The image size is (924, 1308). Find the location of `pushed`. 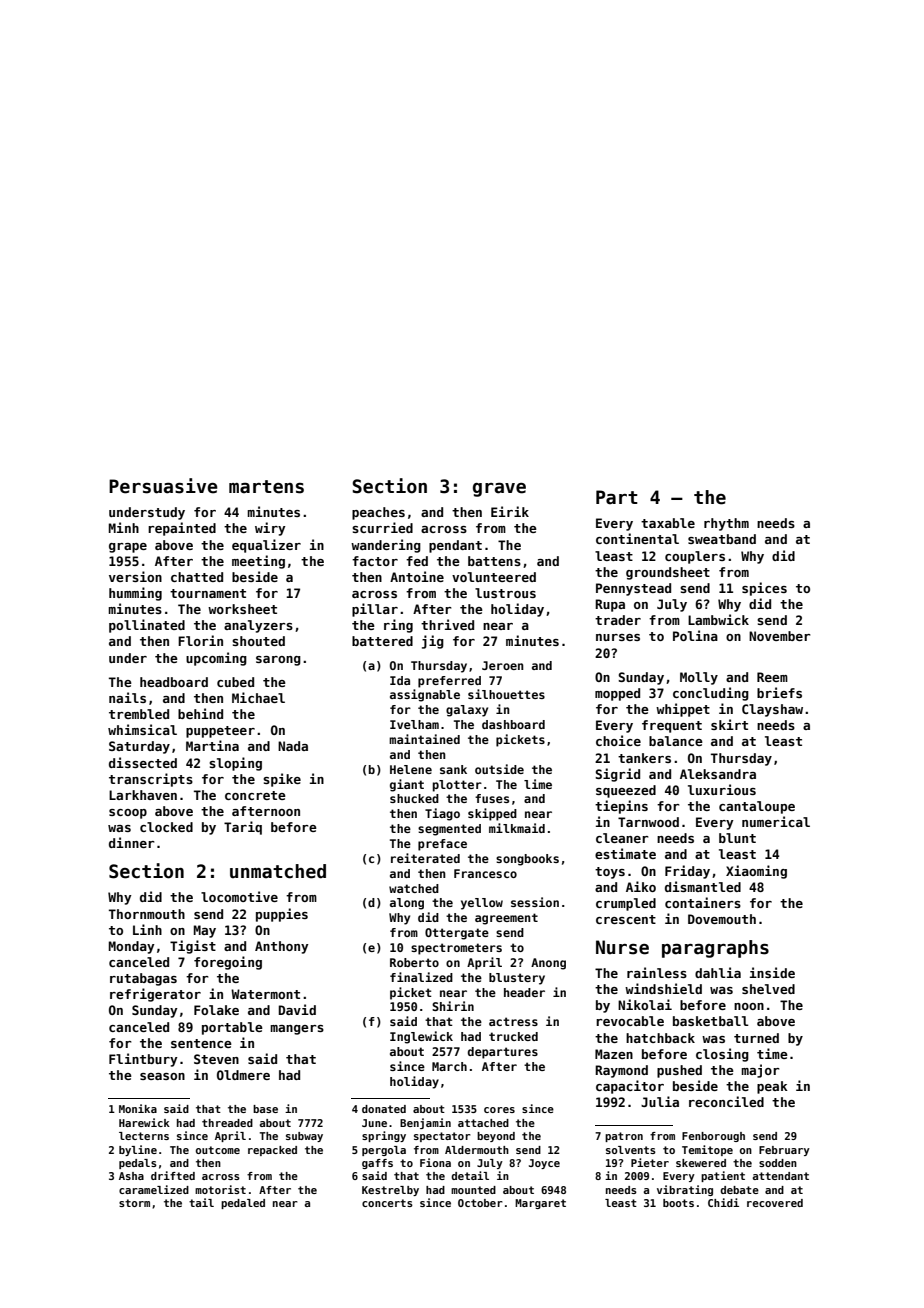

pushed is located at coordinates (679, 1071).
